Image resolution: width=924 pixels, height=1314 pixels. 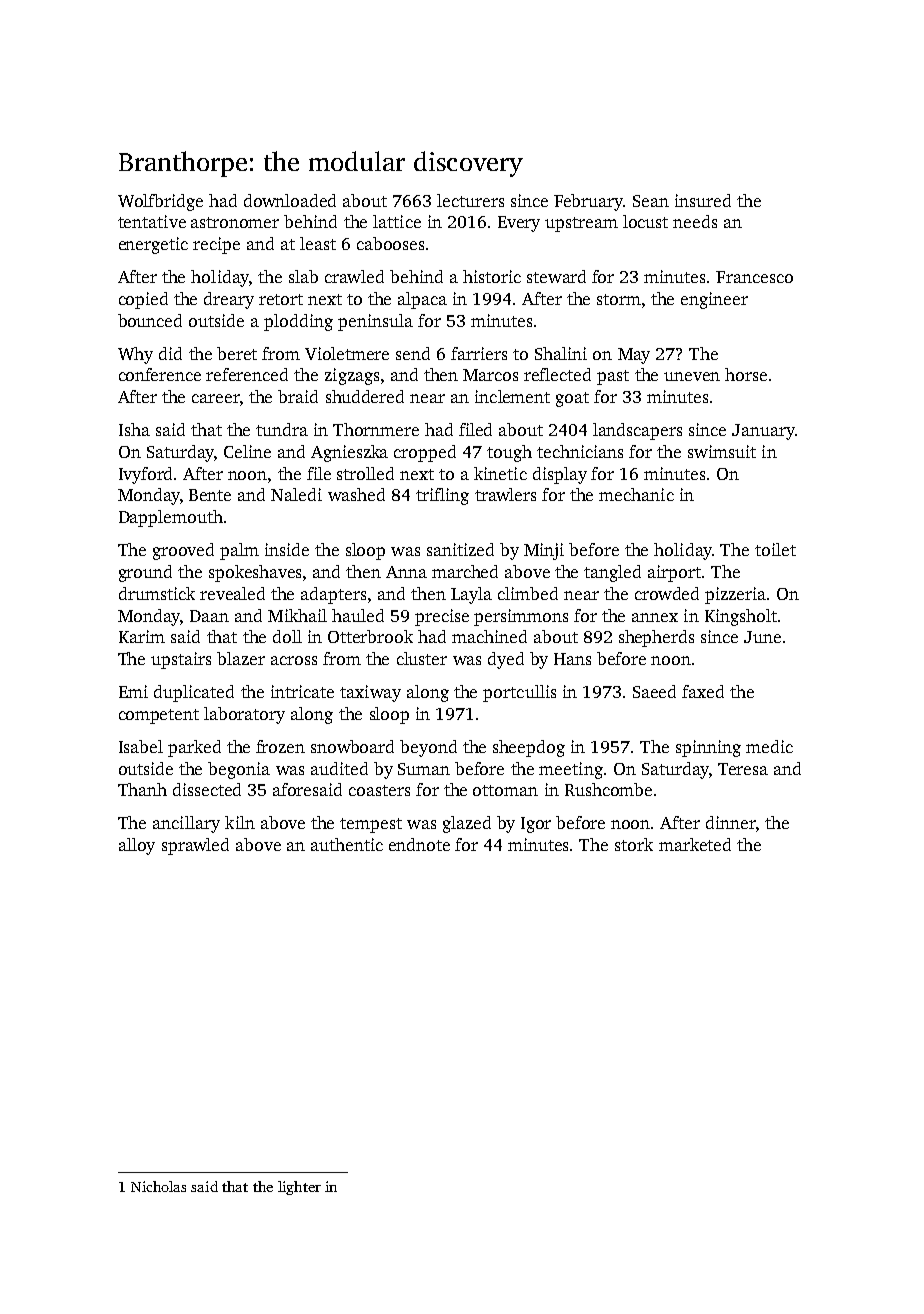 What do you see at coordinates (695, 844) in the screenshot?
I see `marketed` at bounding box center [695, 844].
